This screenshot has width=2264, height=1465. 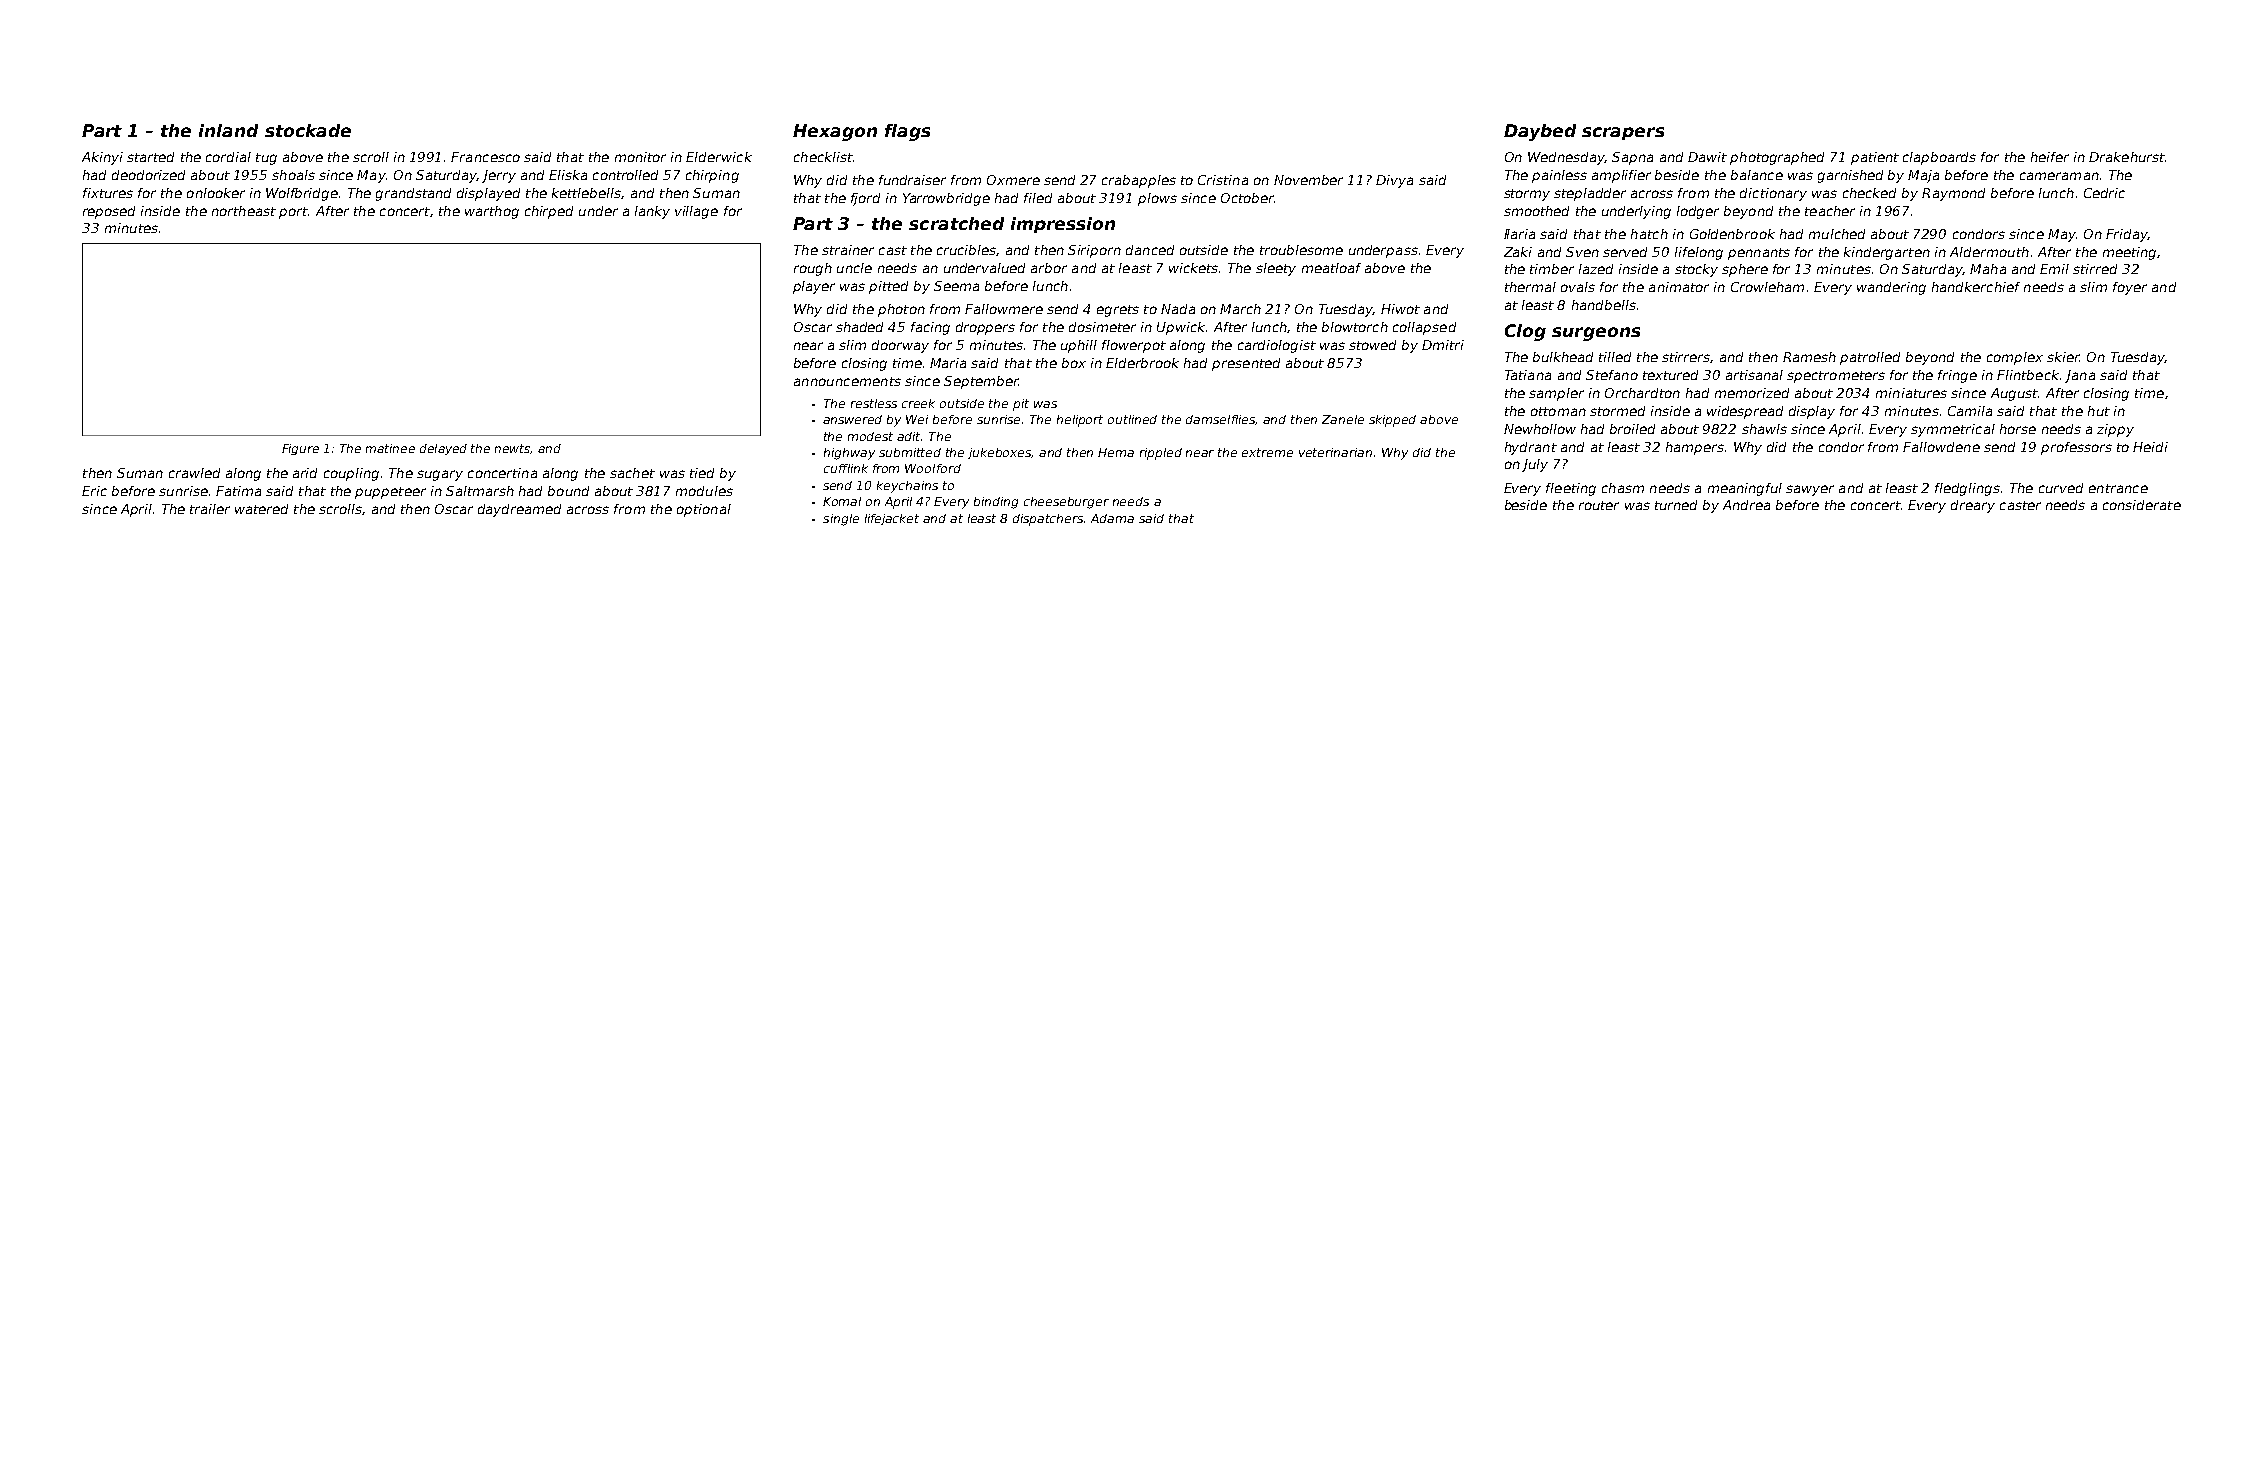 What do you see at coordinates (2129, 253) in the screenshot?
I see `meeting` at bounding box center [2129, 253].
